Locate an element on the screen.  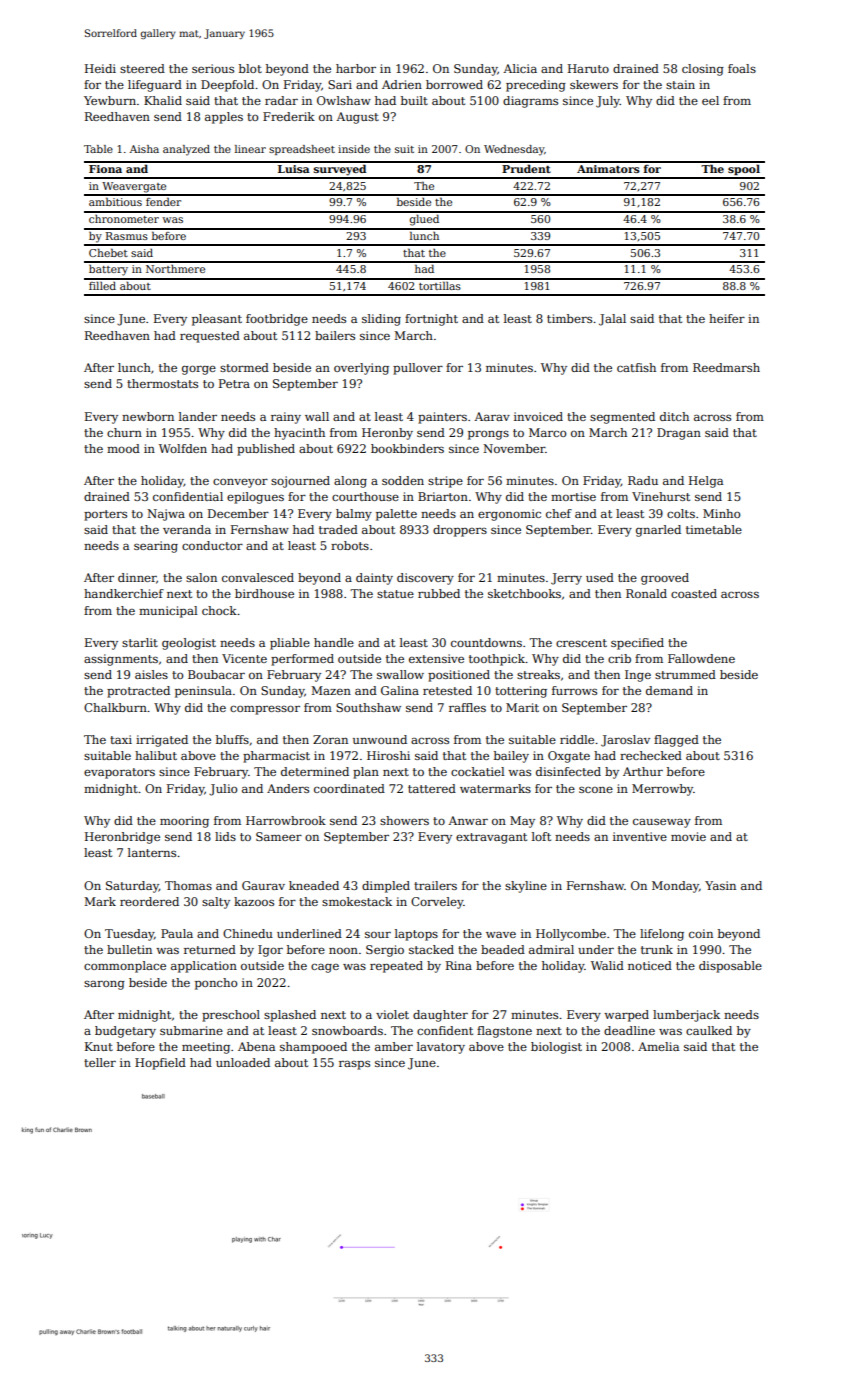
courthouse is located at coordinates (365, 496).
